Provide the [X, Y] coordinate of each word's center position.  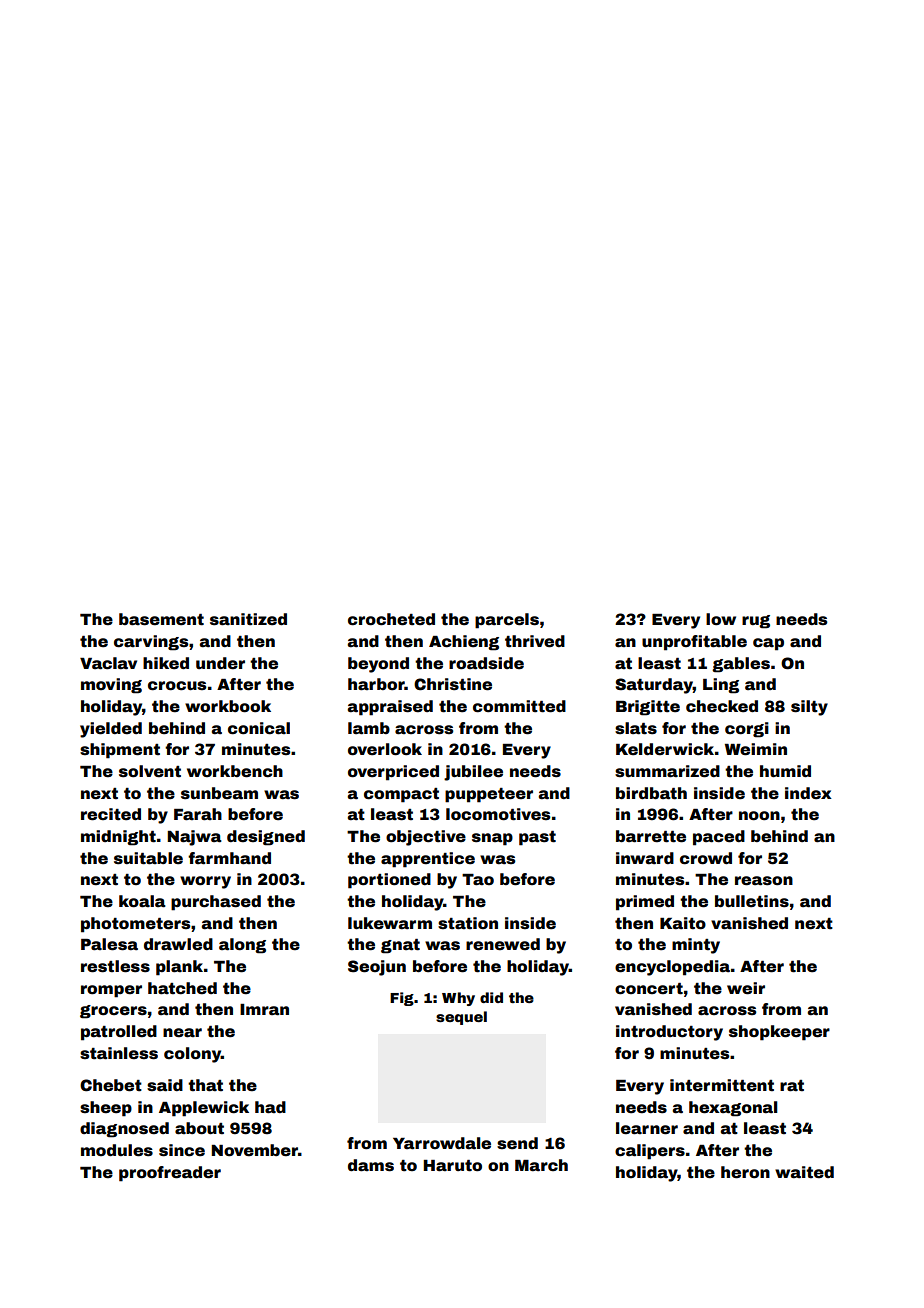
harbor [376, 684]
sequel [461, 1018]
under [220, 663]
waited [804, 1172]
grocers [113, 1012]
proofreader [170, 1174]
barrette [651, 836]
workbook [228, 706]
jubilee [473, 773]
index [808, 793]
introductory [669, 1033]
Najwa [194, 838]
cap [768, 644]
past [537, 838]
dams [371, 1165]
